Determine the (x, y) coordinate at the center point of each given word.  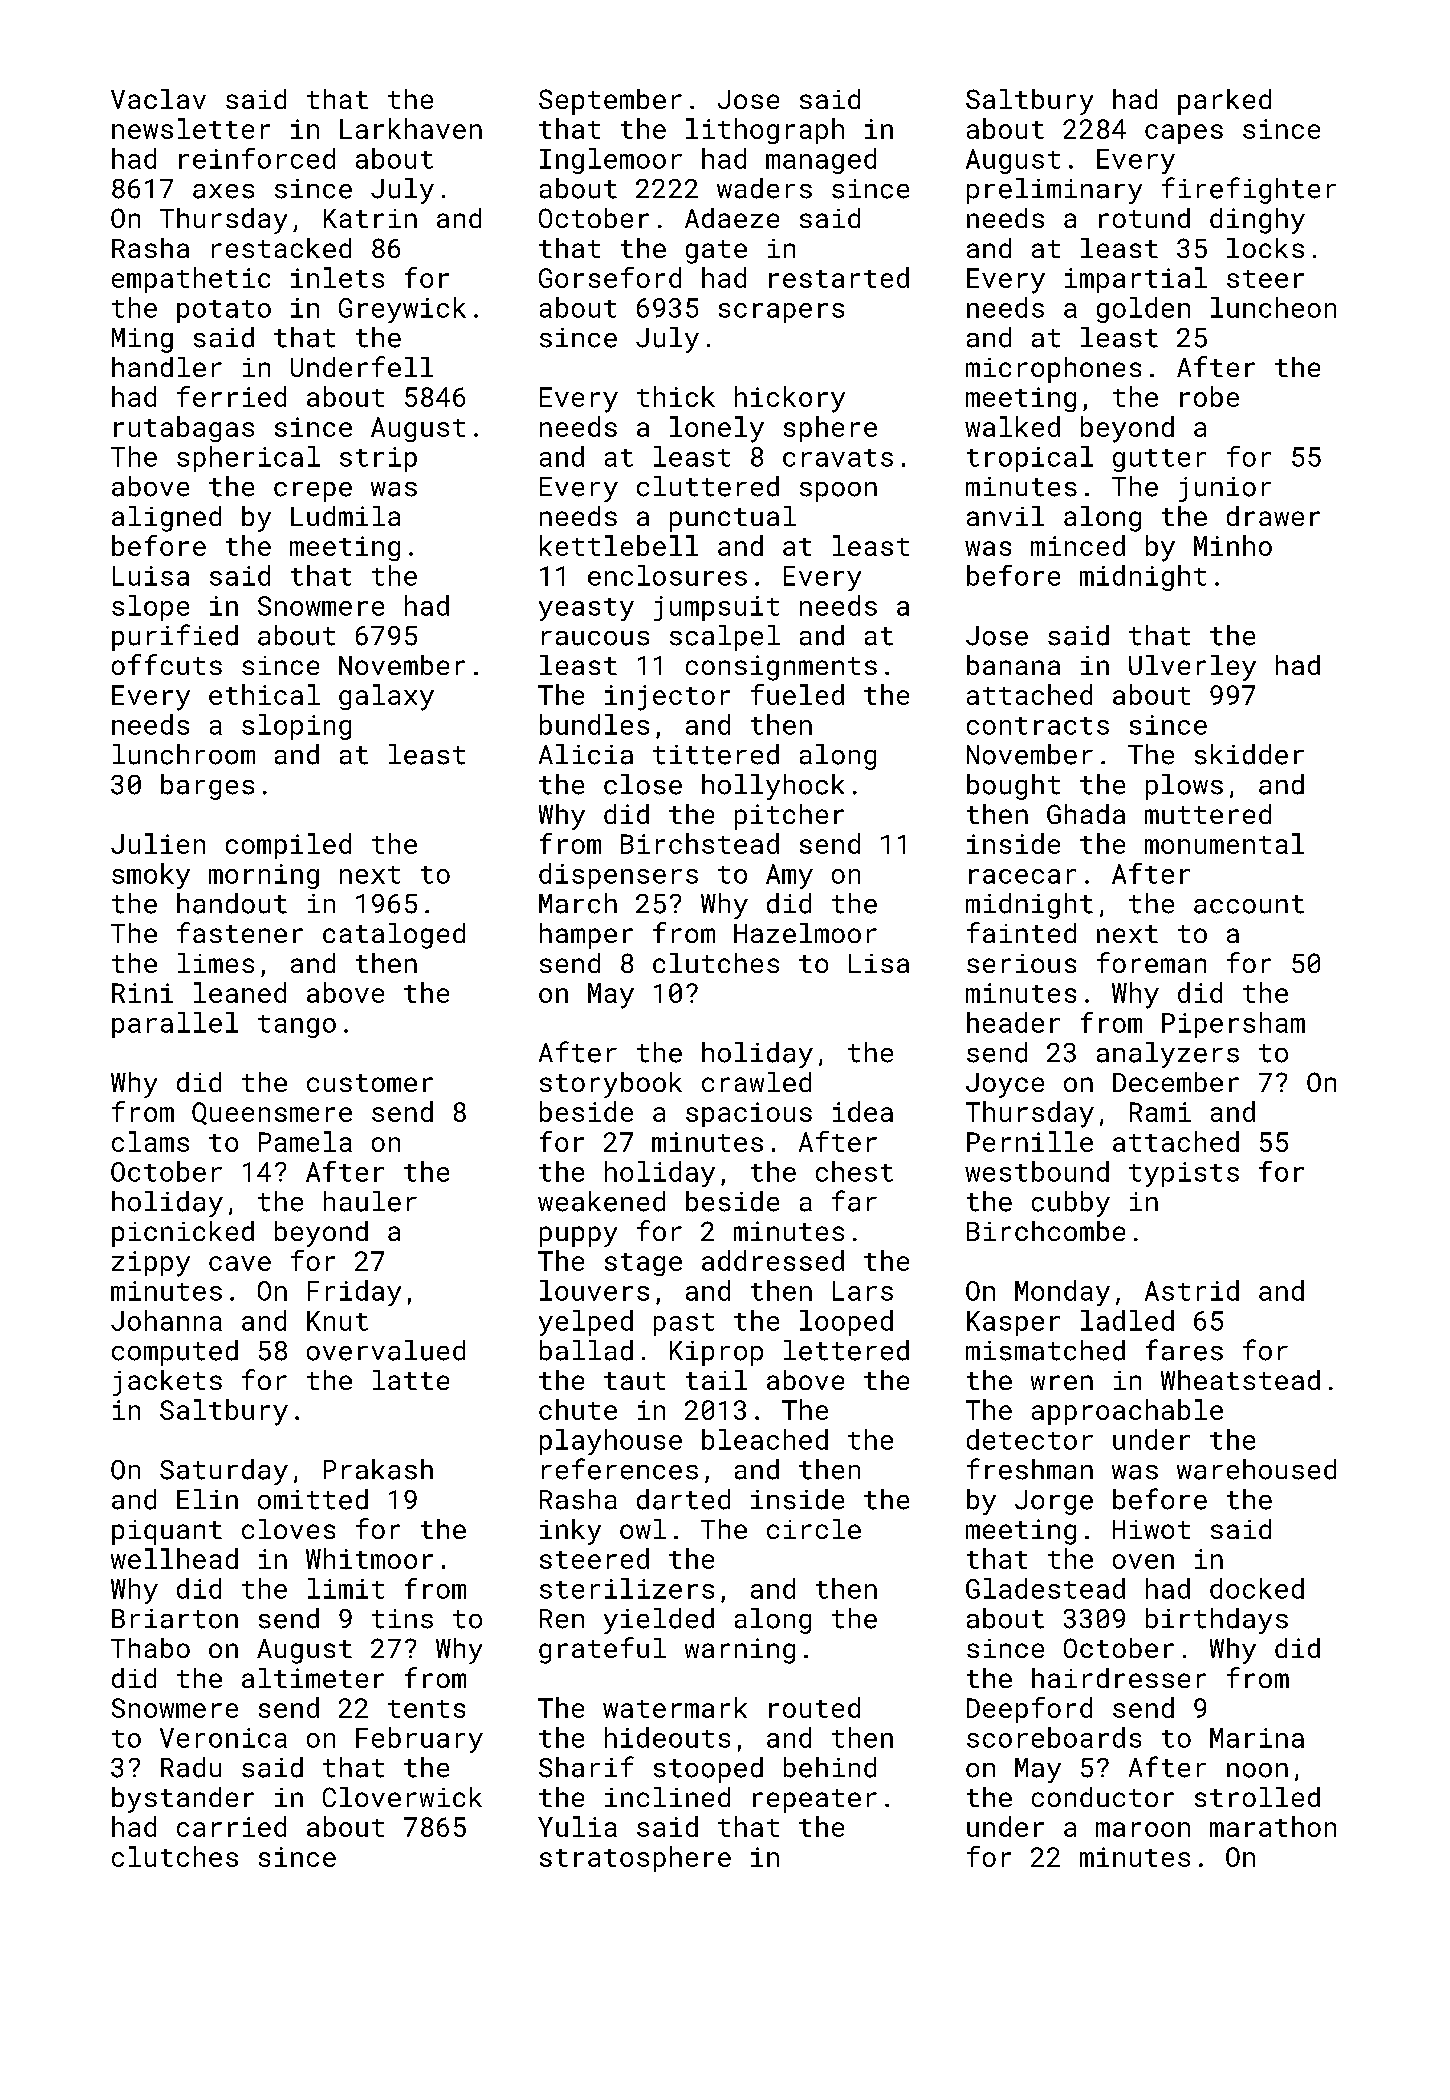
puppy (578, 1236)
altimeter (313, 1678)
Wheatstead (1240, 1380)
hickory (790, 399)
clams (150, 1141)
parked (1224, 102)
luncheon (1273, 307)
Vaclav (158, 99)
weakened (601, 1201)
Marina (1257, 1738)
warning (740, 1651)
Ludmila (345, 516)
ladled (1127, 1320)
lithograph (765, 131)
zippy (151, 1264)
